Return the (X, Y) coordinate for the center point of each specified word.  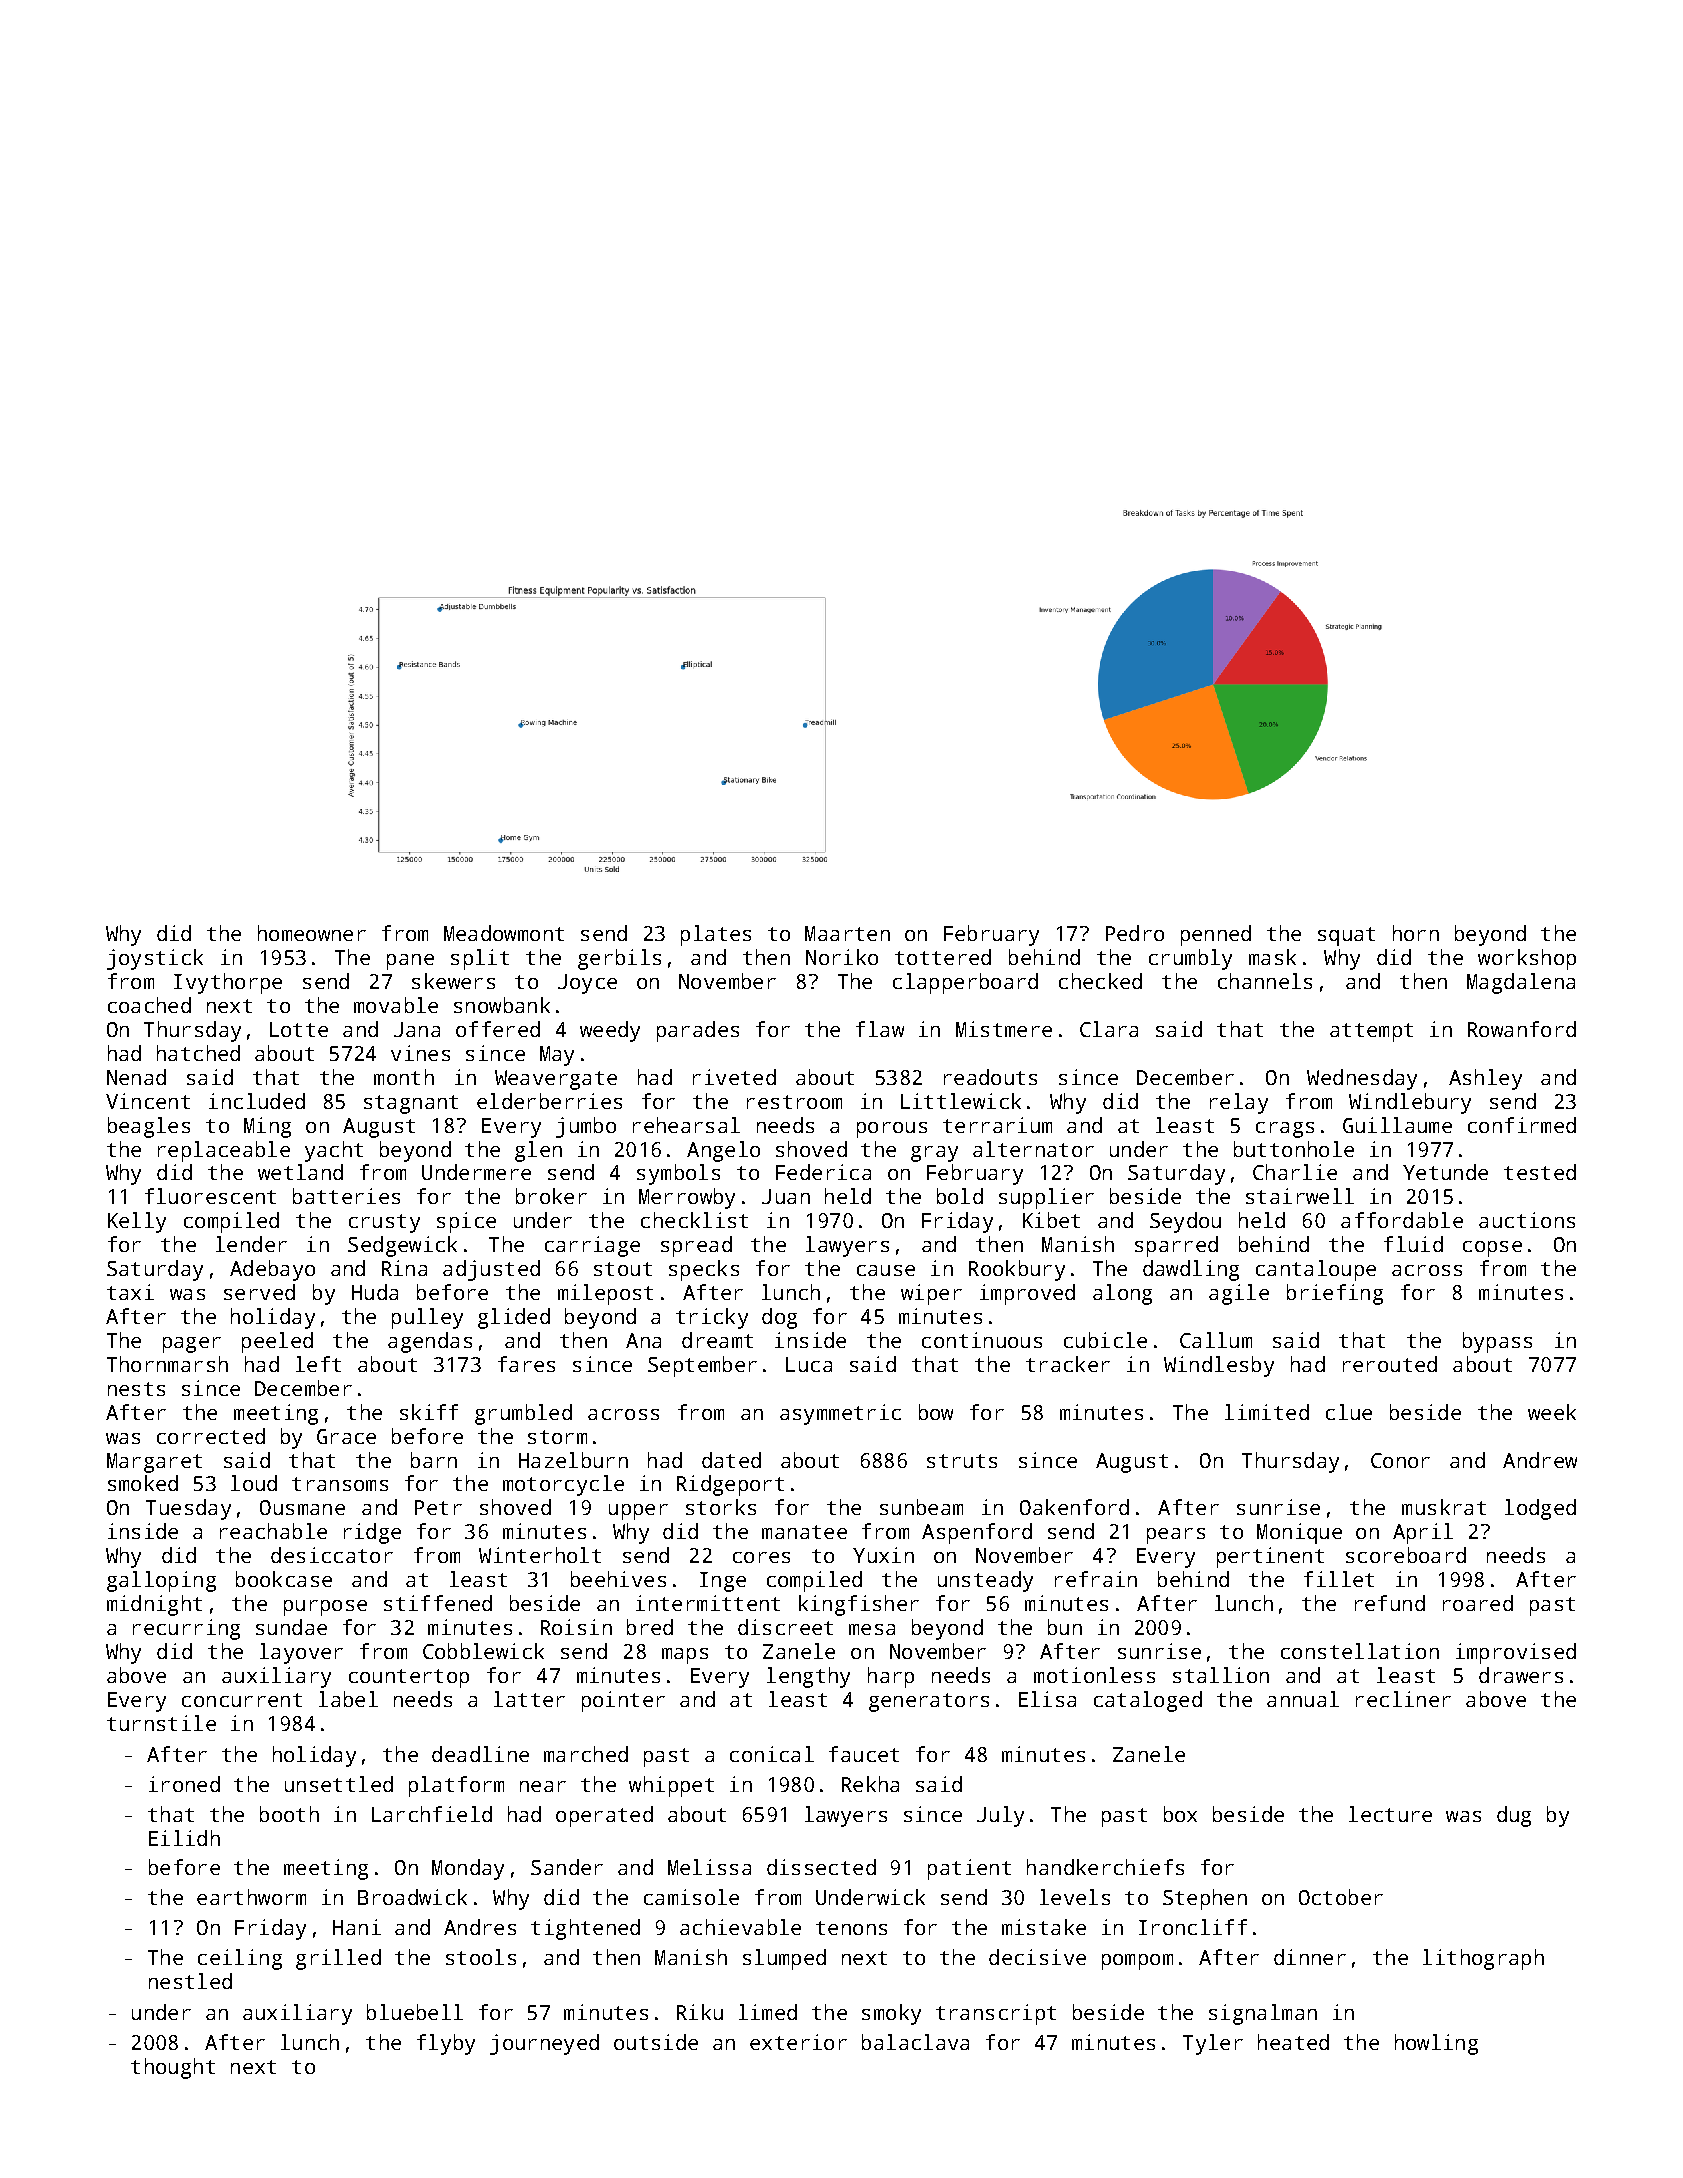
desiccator (332, 1555)
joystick (155, 959)
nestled (190, 1981)
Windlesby (1219, 1366)
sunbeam (921, 1507)
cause (886, 1270)
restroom (794, 1102)
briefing (1335, 1294)
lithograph (1483, 1959)
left (318, 1364)
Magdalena (1521, 983)
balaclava (915, 2042)
